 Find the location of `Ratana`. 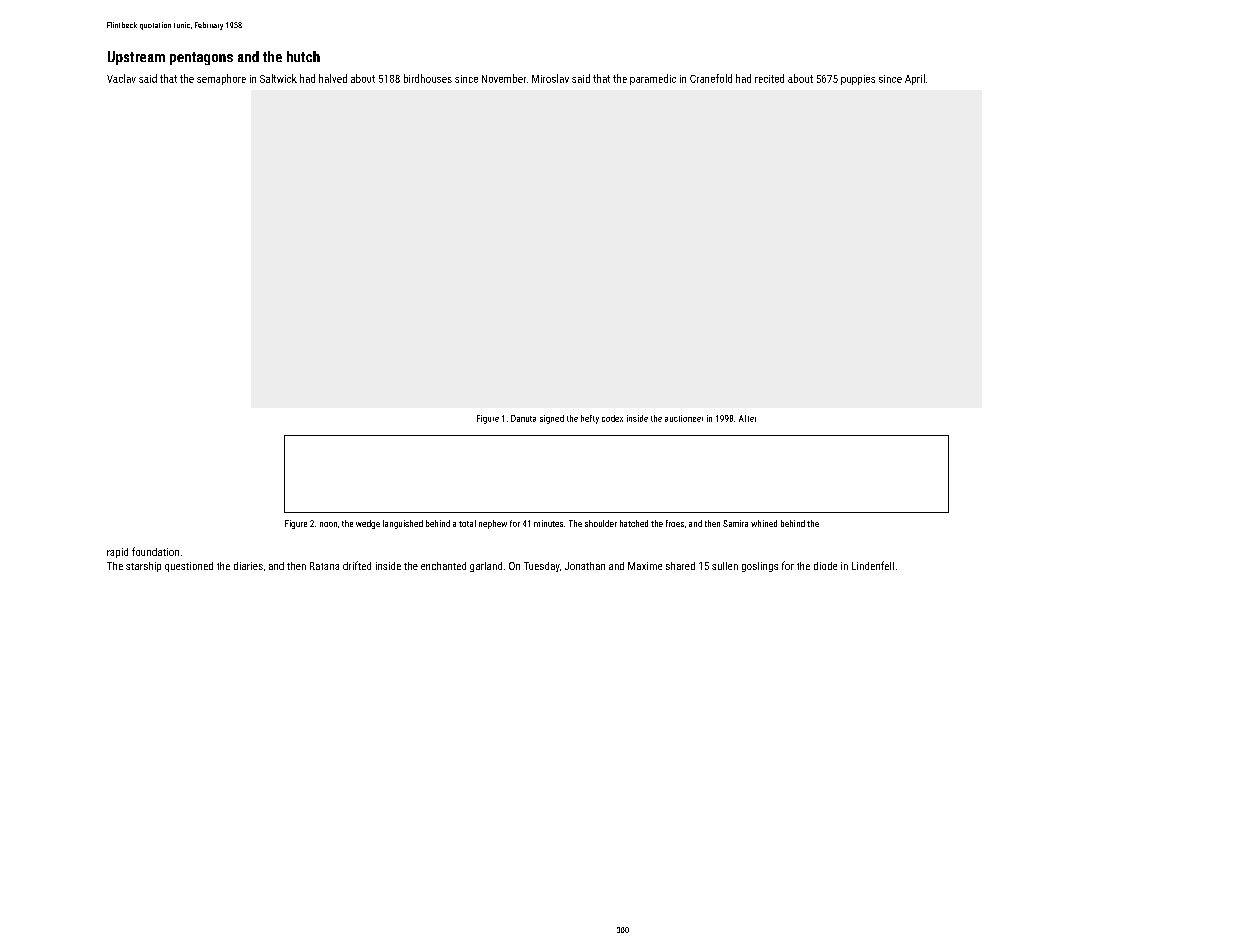

Ratana is located at coordinates (324, 566).
